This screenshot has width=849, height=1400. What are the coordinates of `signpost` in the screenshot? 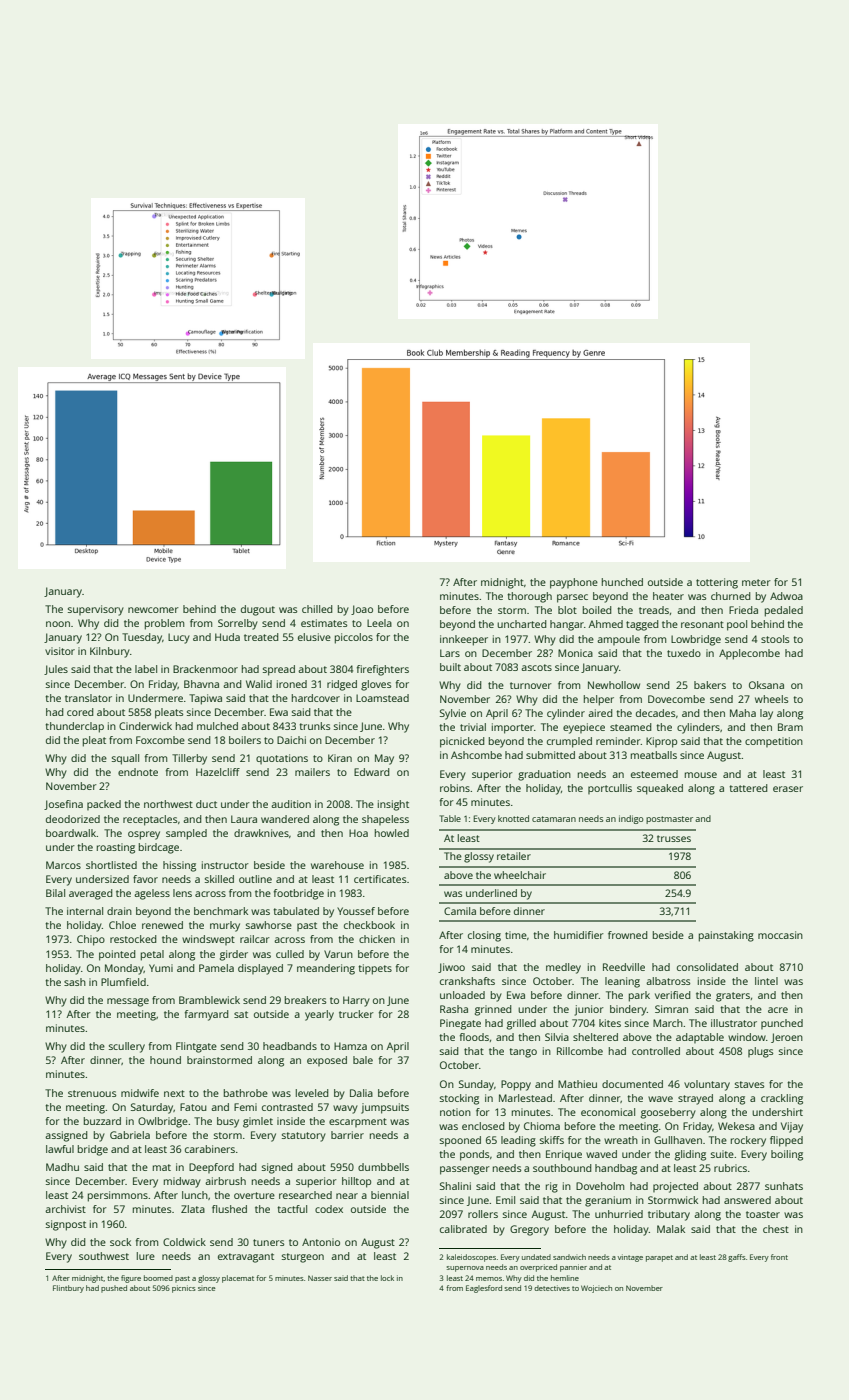 It's located at (66, 1225).
